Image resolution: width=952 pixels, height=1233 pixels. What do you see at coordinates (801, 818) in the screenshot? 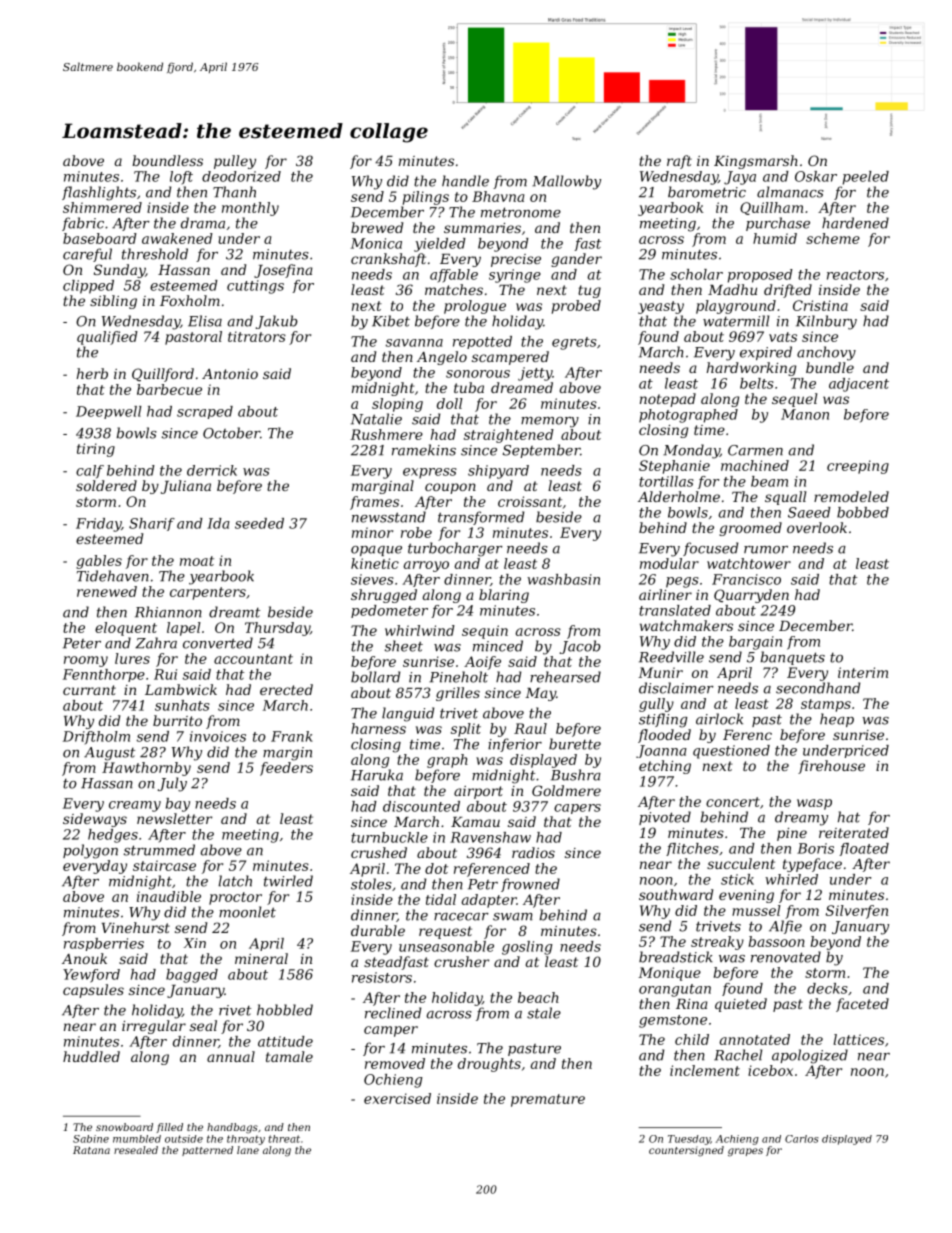
I see `dreamy` at bounding box center [801, 818].
